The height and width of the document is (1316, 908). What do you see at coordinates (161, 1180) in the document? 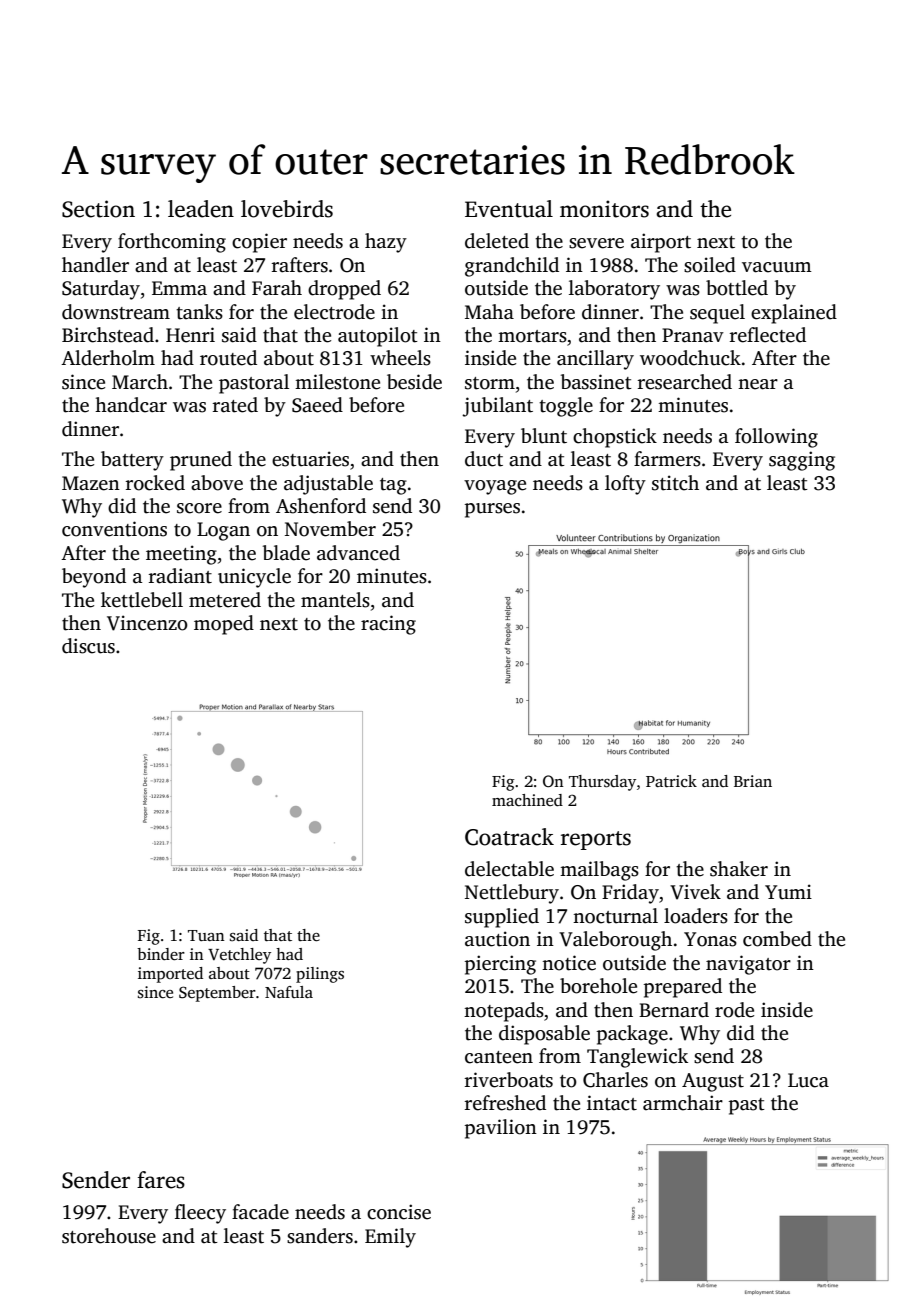
I see `fares` at bounding box center [161, 1180].
